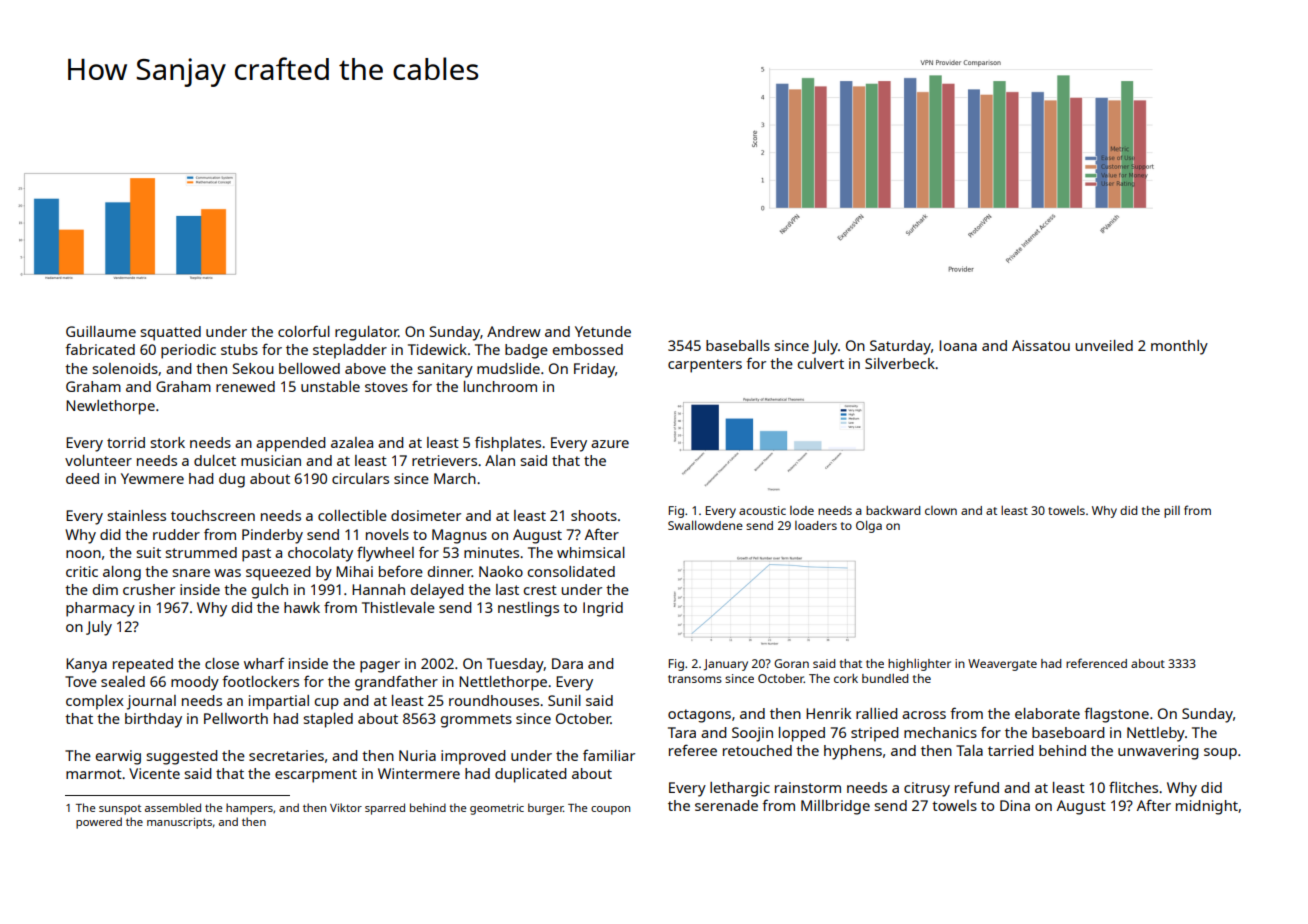  Describe the element at coordinates (757, 750) in the screenshot. I see `retouched` at that location.
